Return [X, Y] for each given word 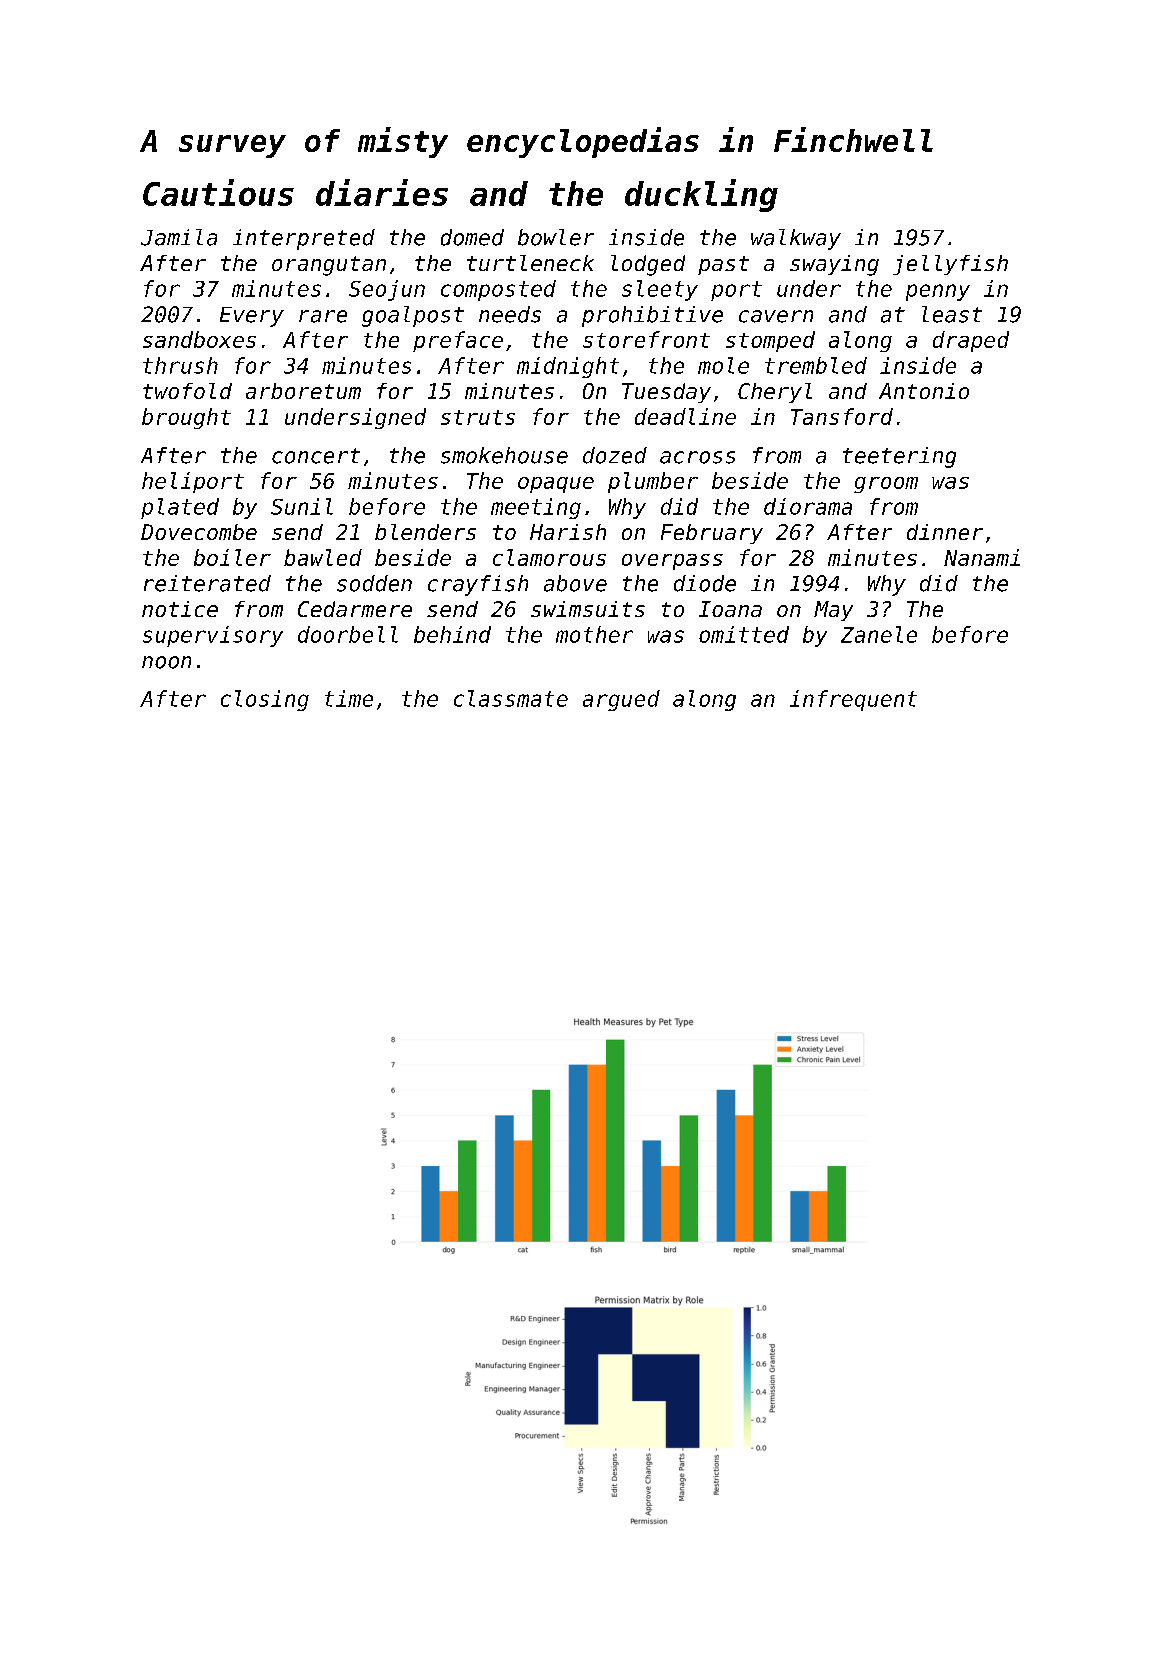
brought [186, 418]
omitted [744, 634]
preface [458, 341]
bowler [556, 237]
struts [478, 417]
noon [166, 662]
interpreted [304, 239]
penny [938, 292]
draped [971, 341]
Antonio [924, 391]
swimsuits [588, 609]
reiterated [207, 583]
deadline [685, 416]
